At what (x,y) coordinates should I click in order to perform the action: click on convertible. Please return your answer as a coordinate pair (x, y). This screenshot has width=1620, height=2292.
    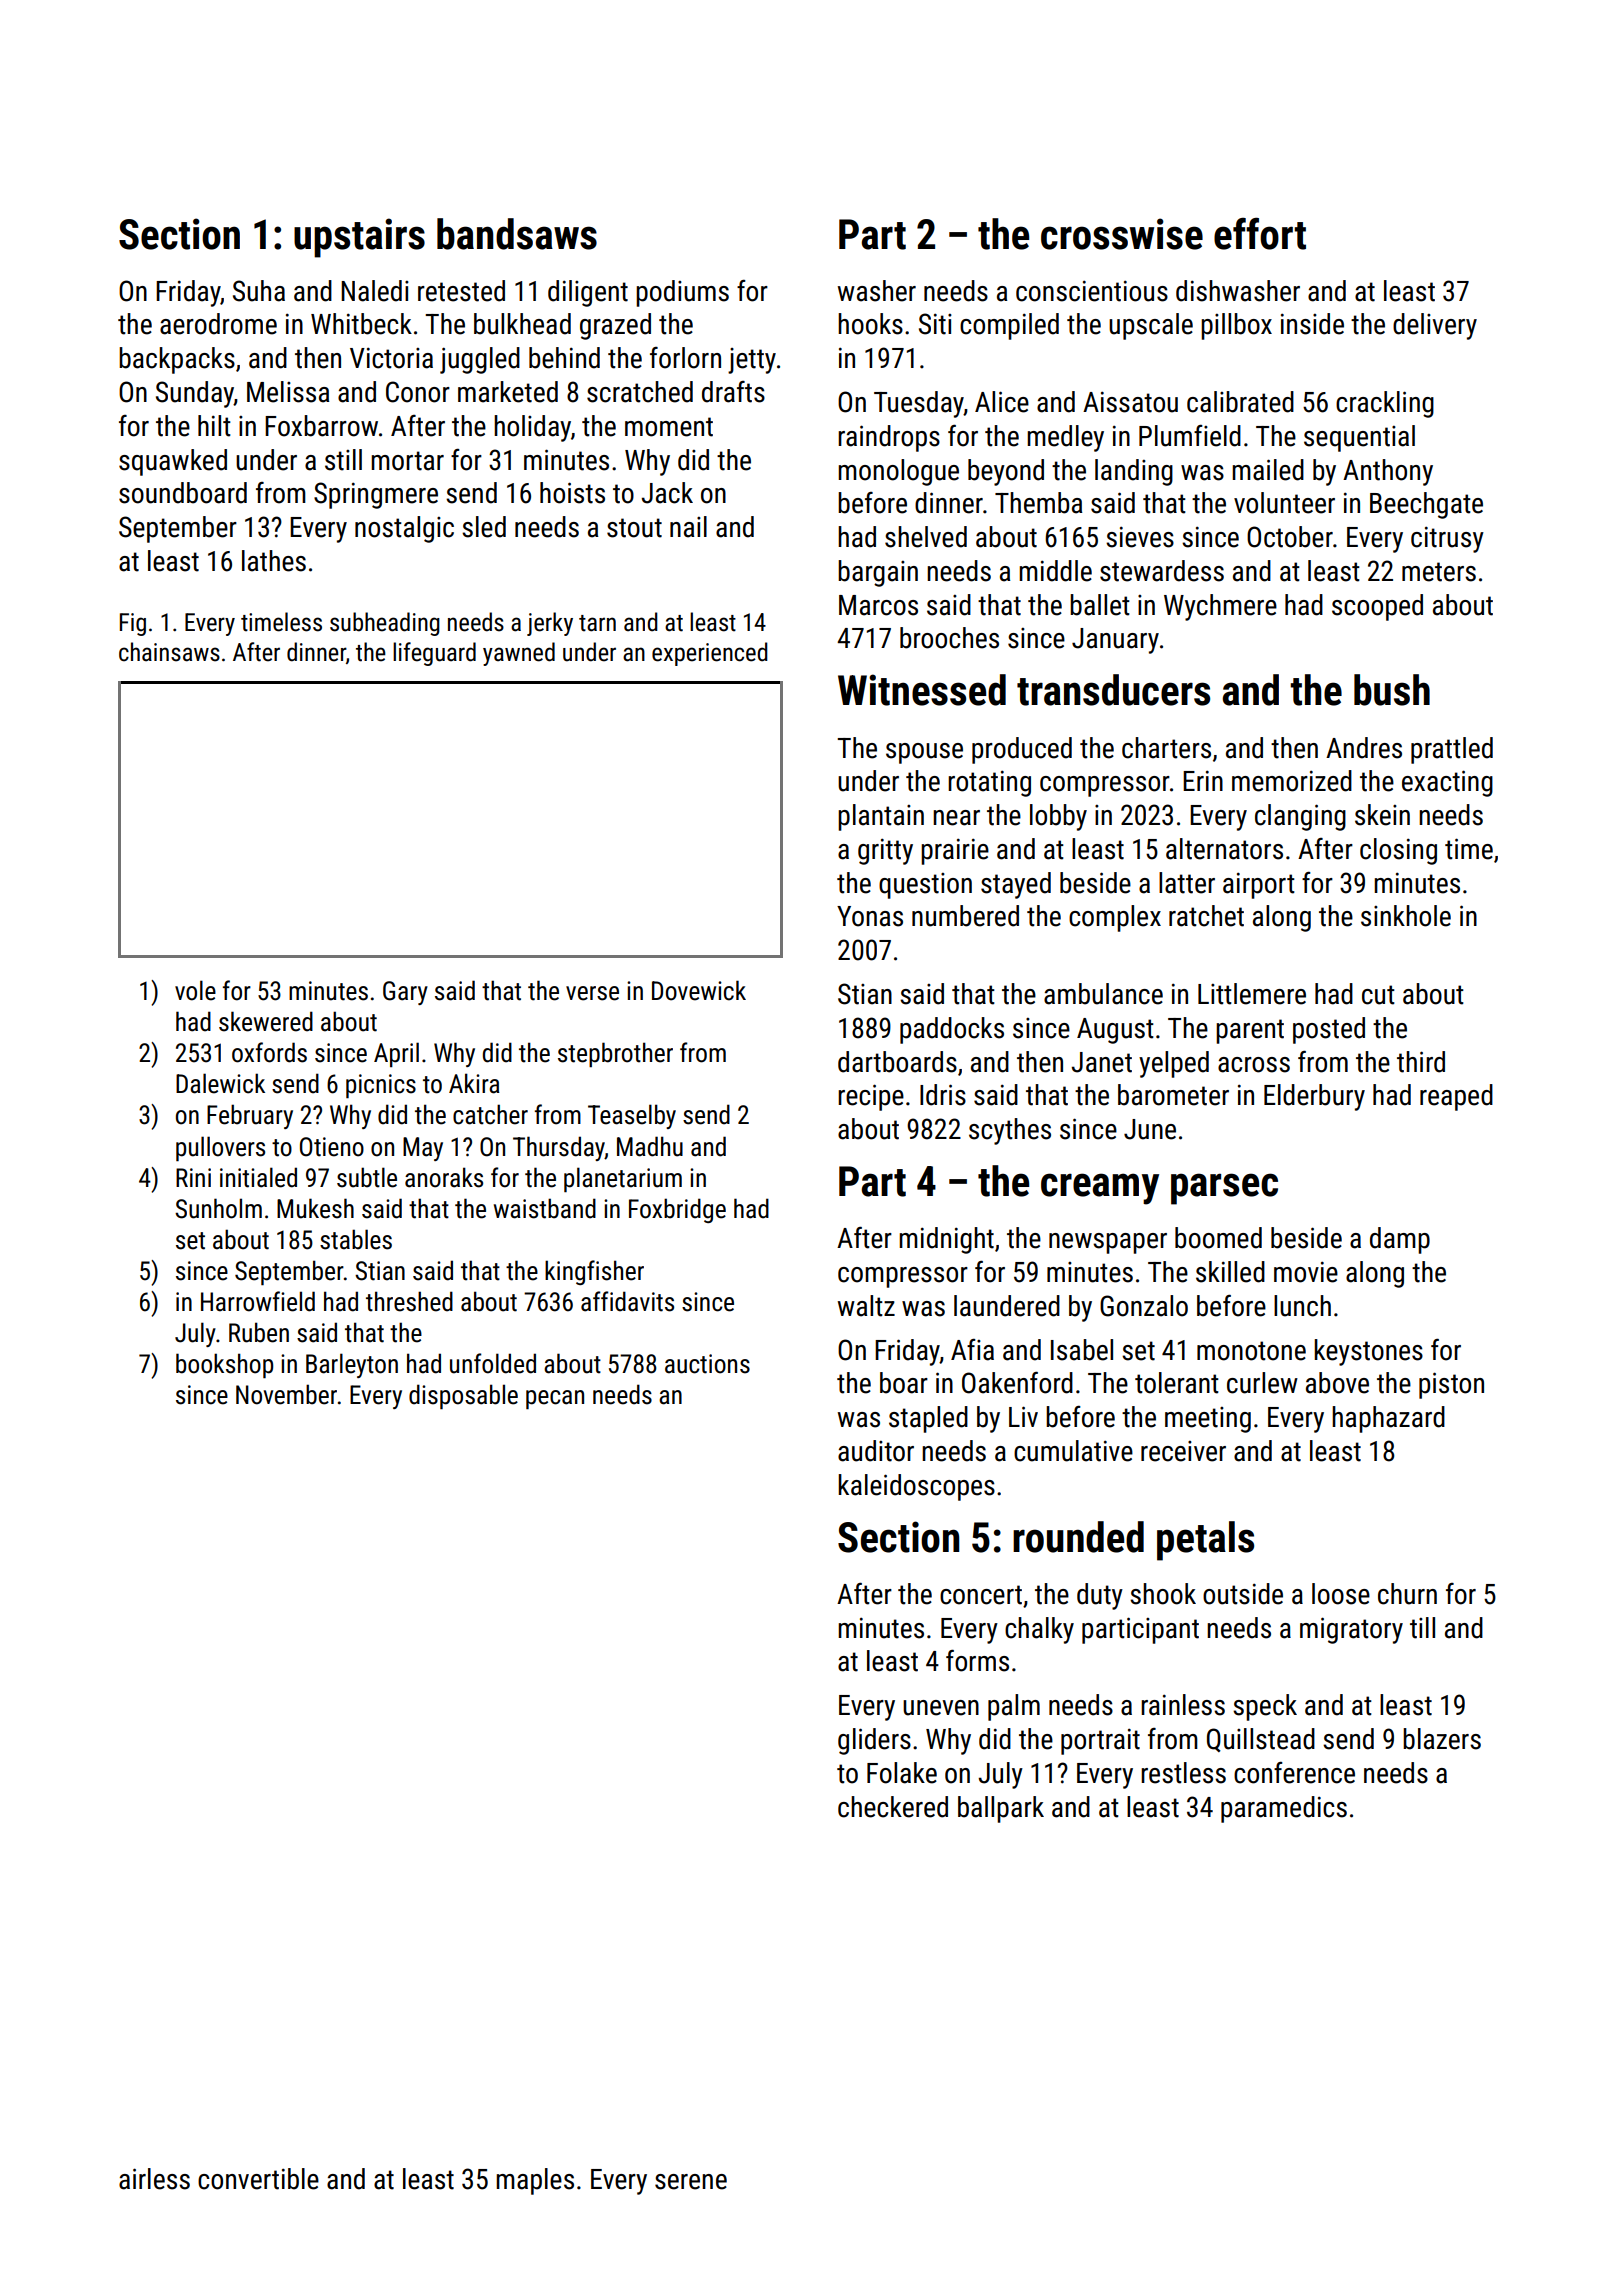
    Looking at the image, I should click on (258, 2179).
